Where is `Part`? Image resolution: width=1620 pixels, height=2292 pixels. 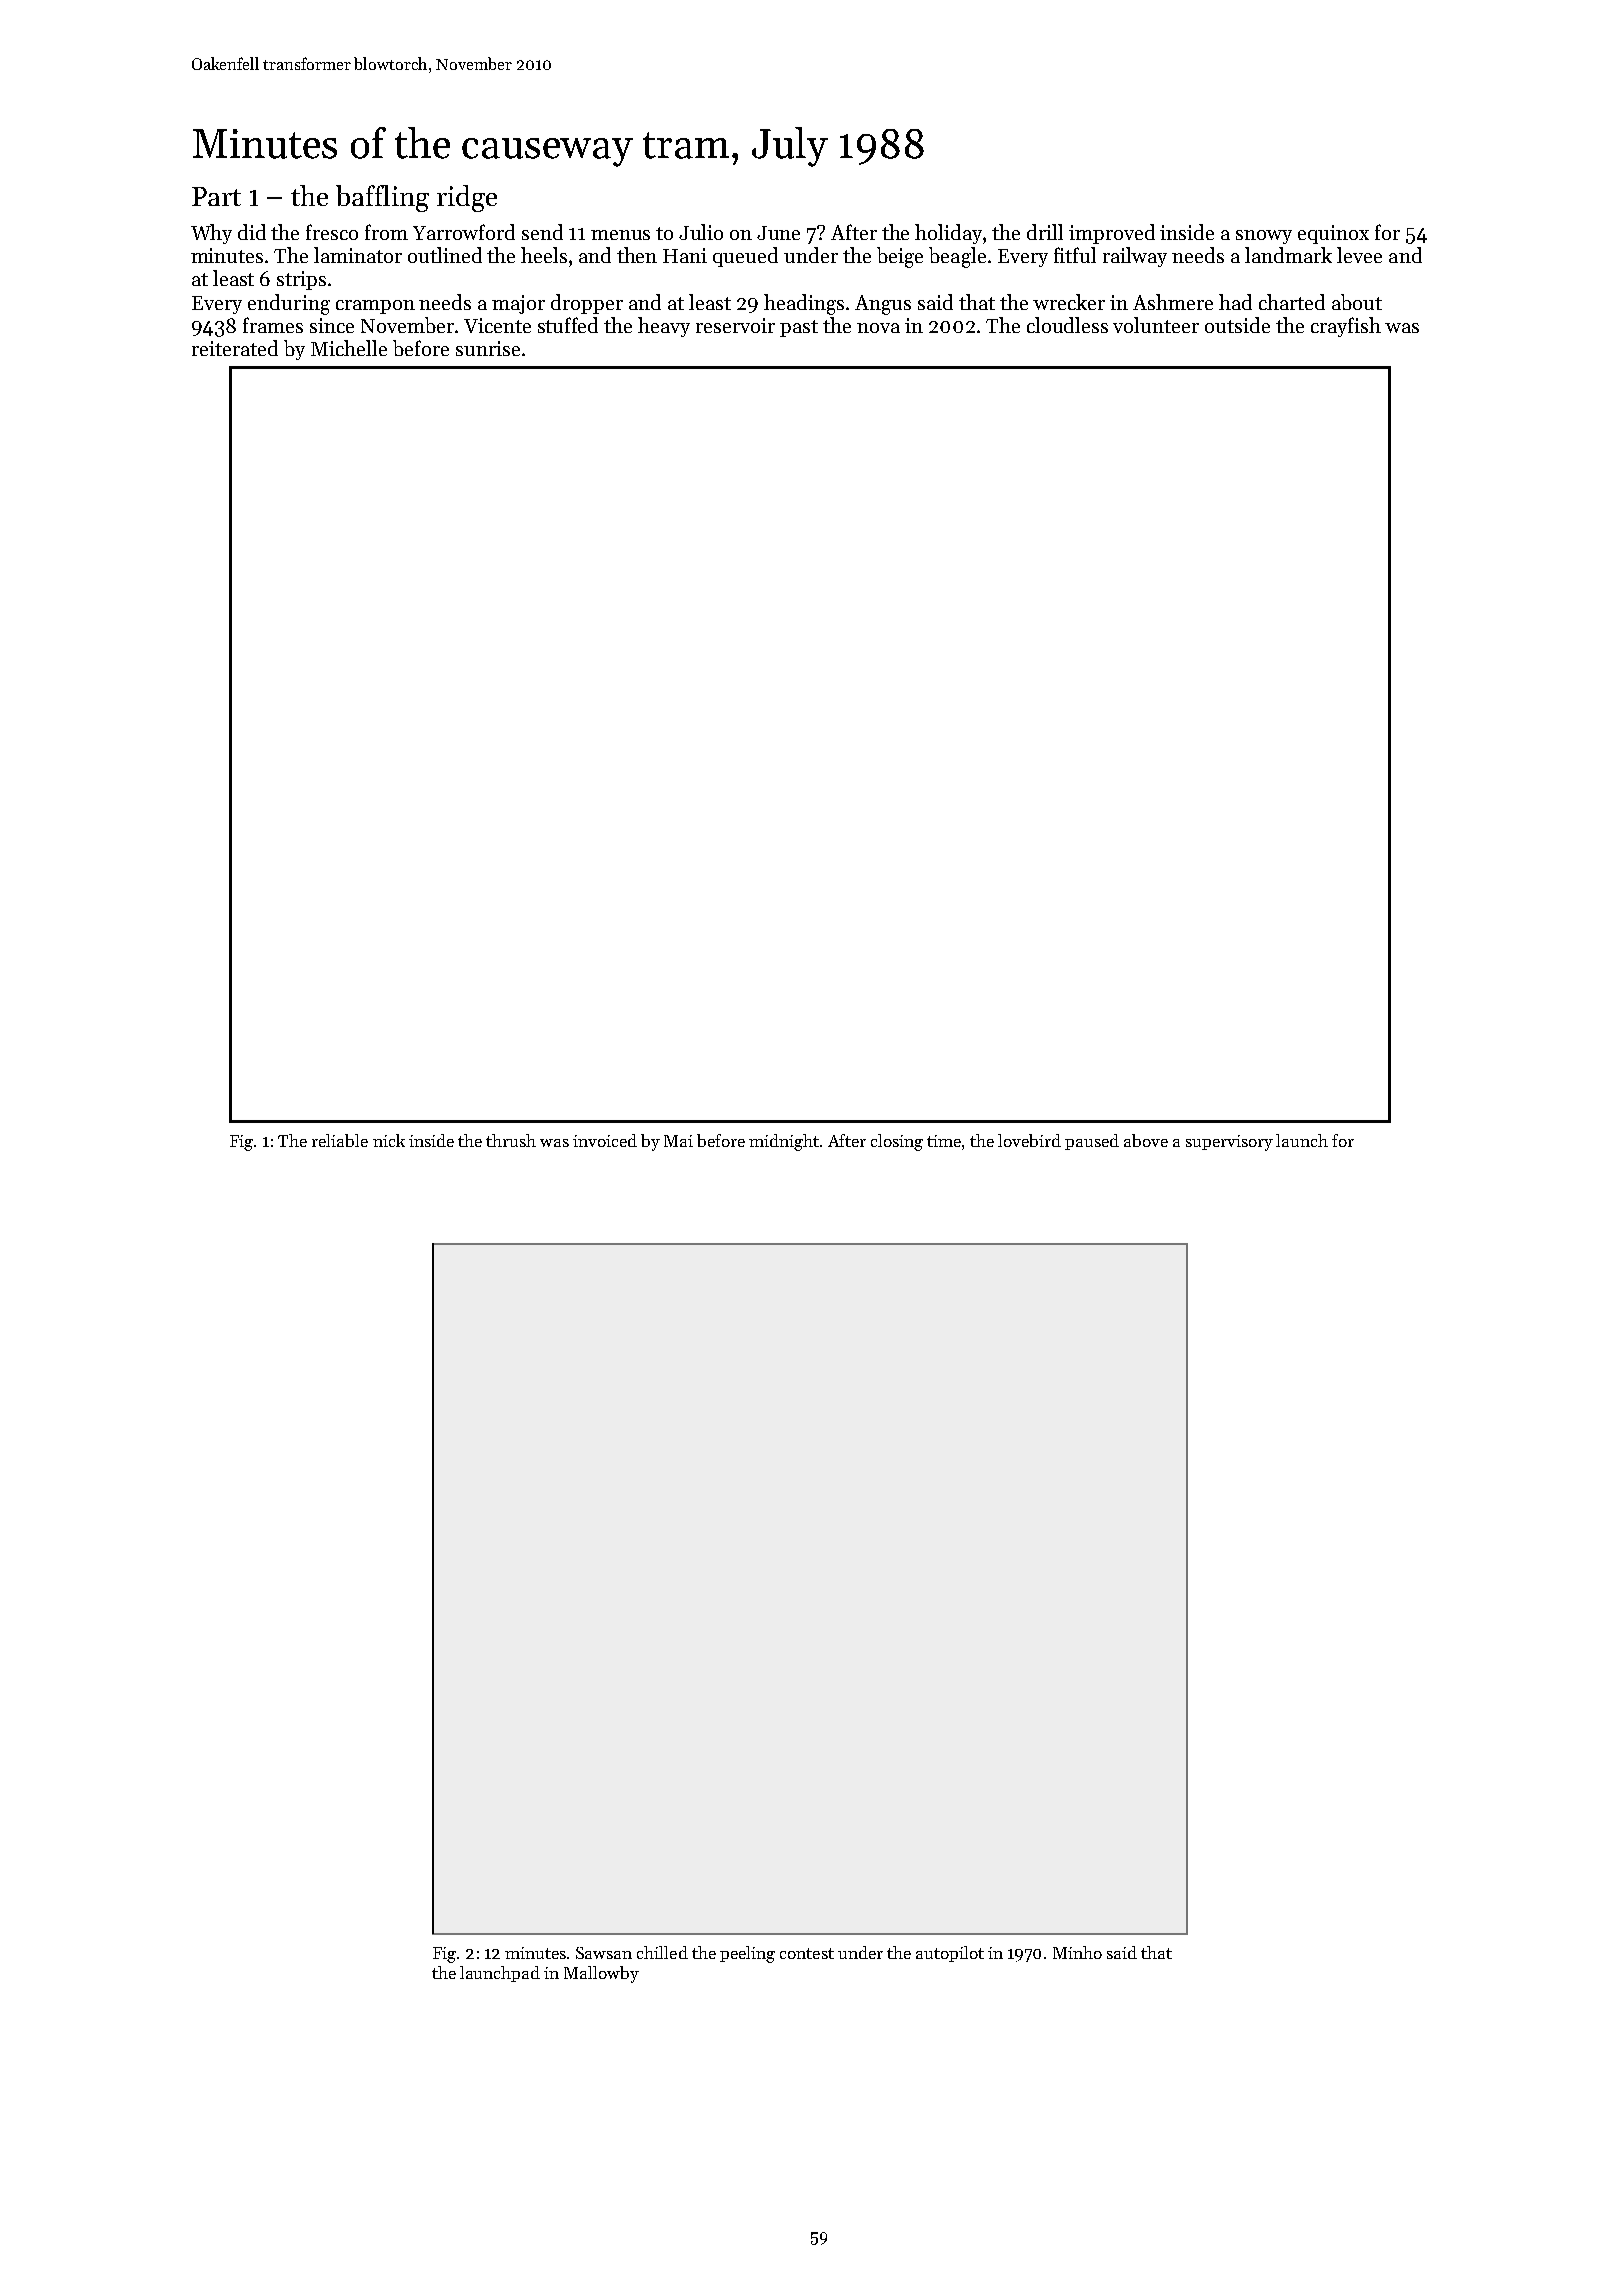
Part is located at coordinates (216, 196).
